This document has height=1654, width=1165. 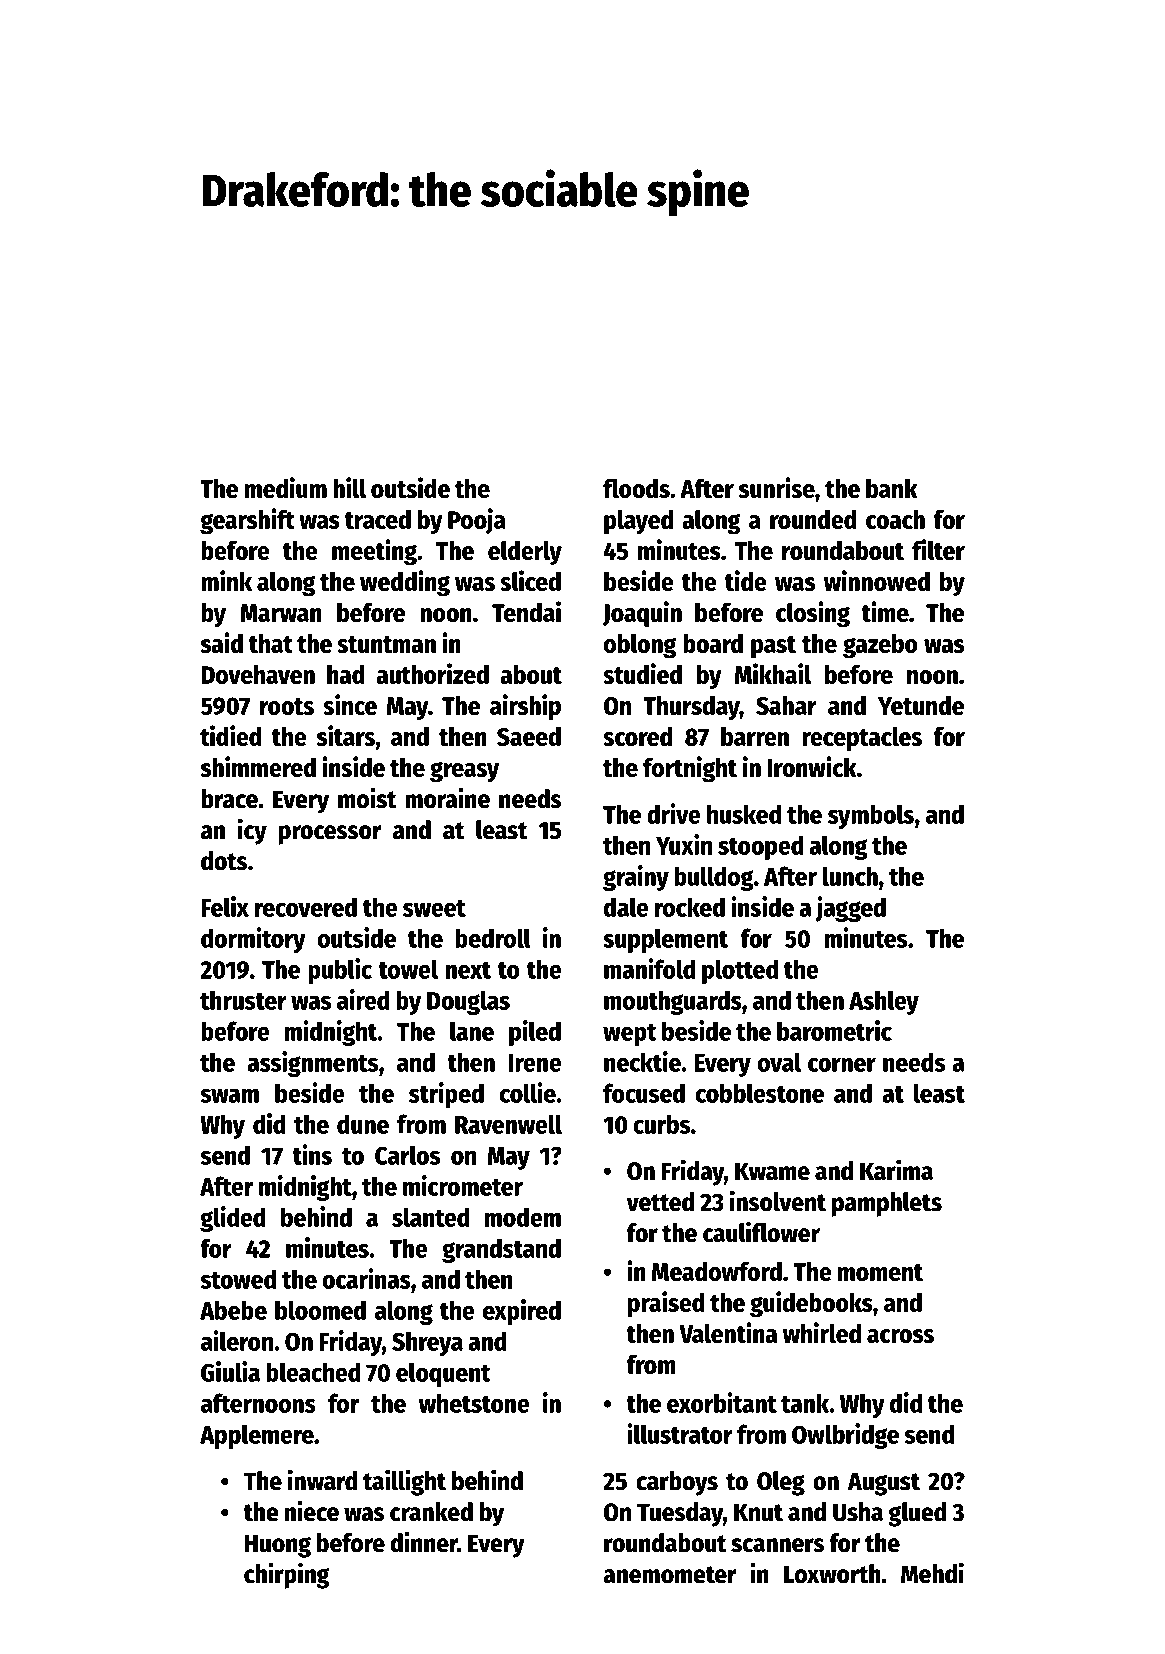 What do you see at coordinates (832, 1574) in the document?
I see `Loxworth` at bounding box center [832, 1574].
